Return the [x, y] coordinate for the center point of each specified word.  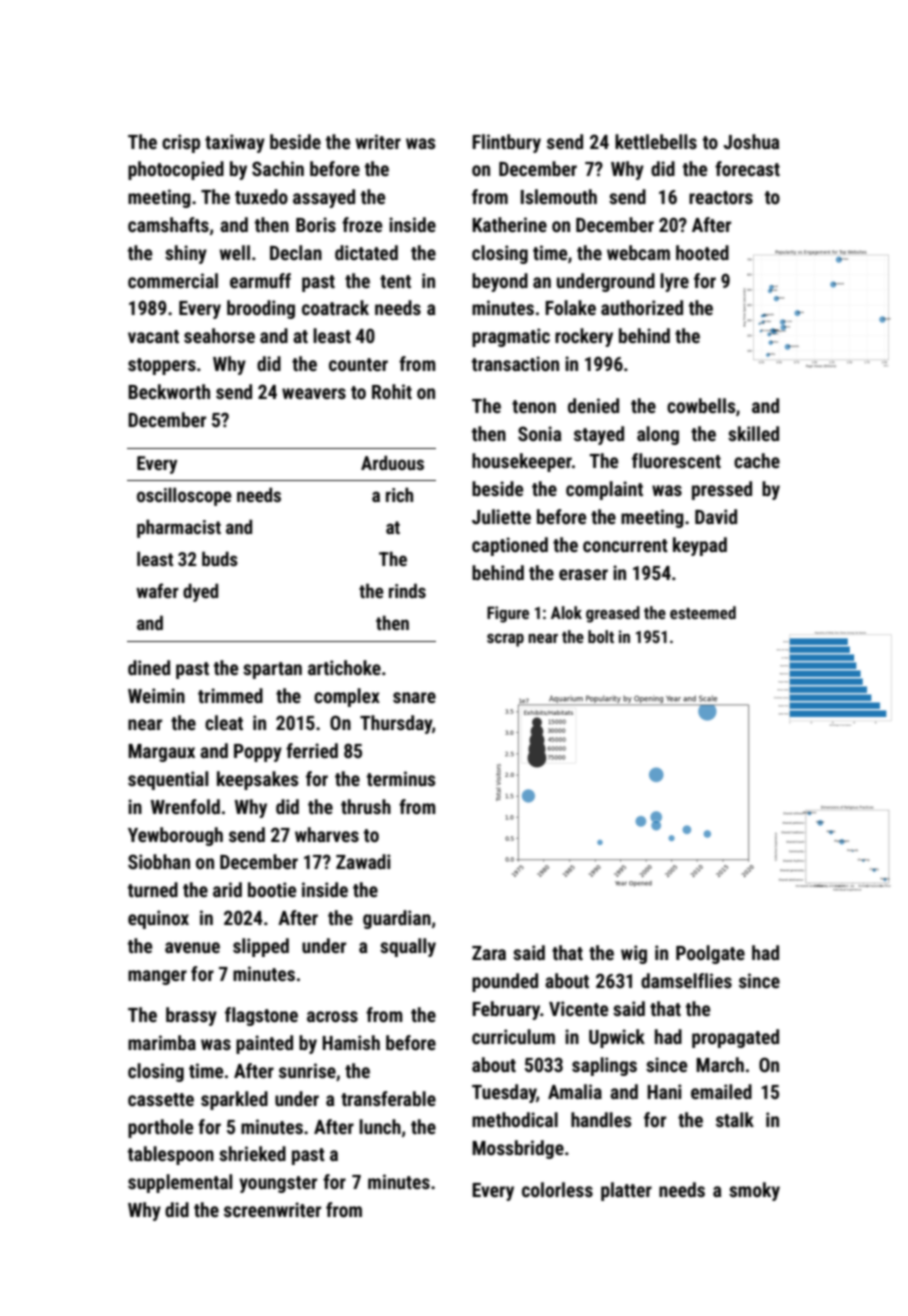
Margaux [161, 753]
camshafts [168, 224]
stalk [735, 1119]
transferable [388, 1098]
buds [220, 558]
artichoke [344, 667]
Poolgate [710, 954]
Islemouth [559, 196]
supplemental [180, 1183]
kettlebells [656, 141]
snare [414, 697]
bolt [601, 636]
